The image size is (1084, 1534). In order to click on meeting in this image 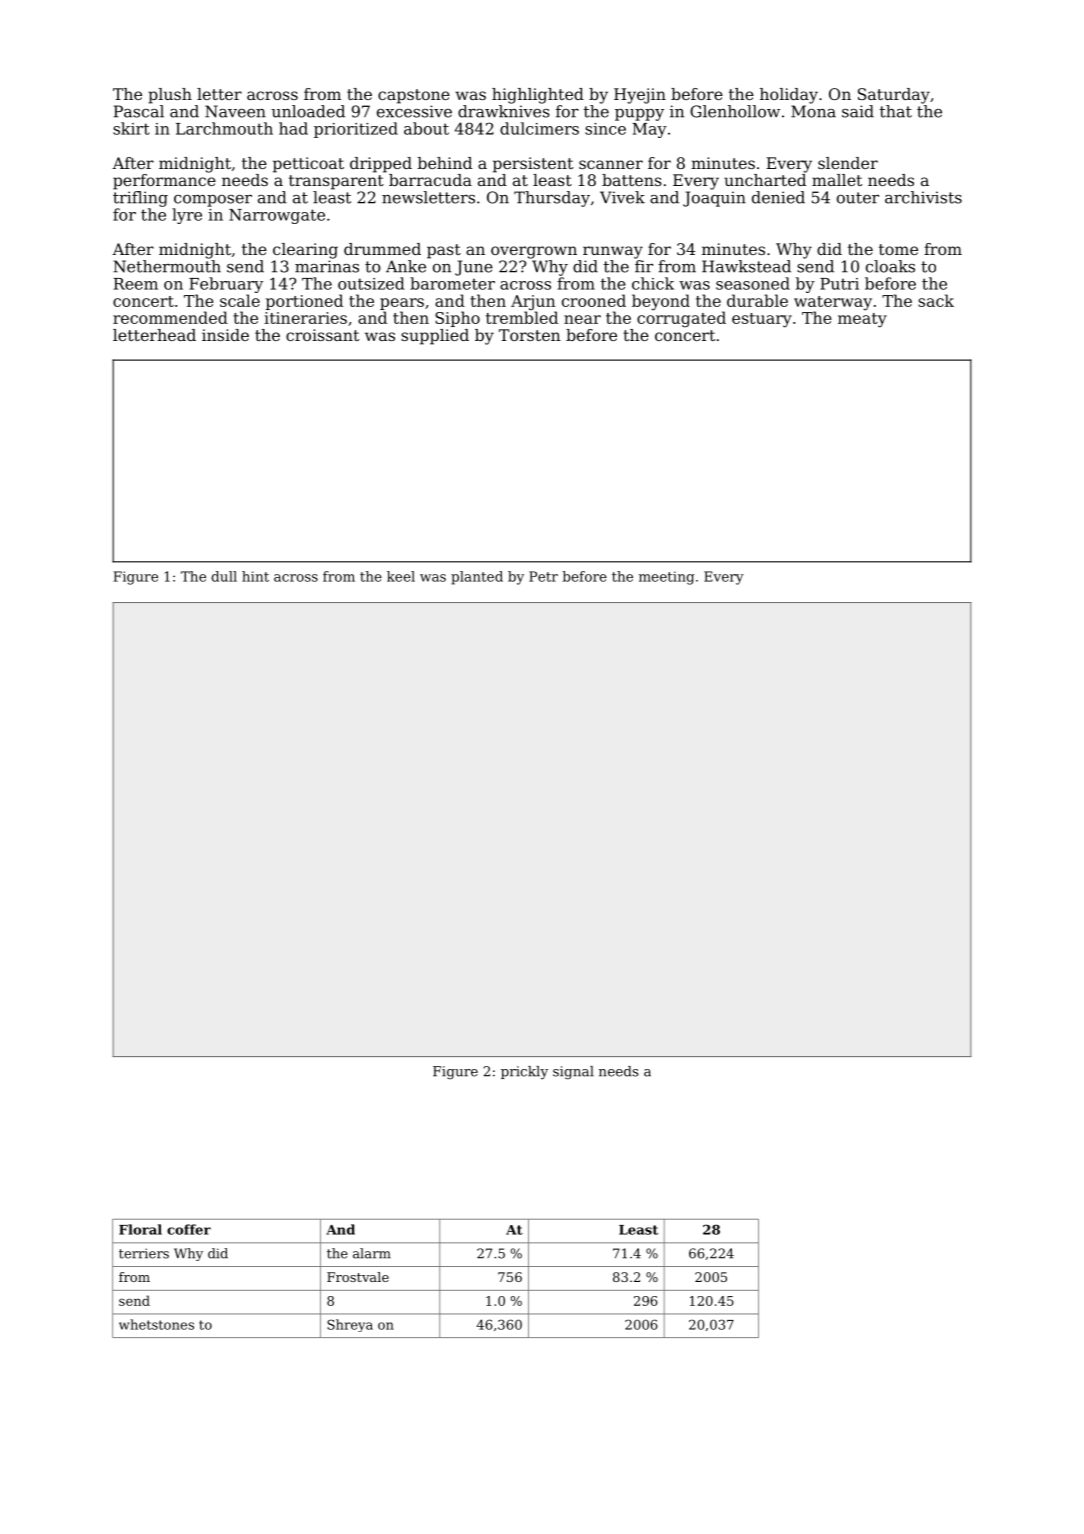, I will do `click(666, 578)`.
